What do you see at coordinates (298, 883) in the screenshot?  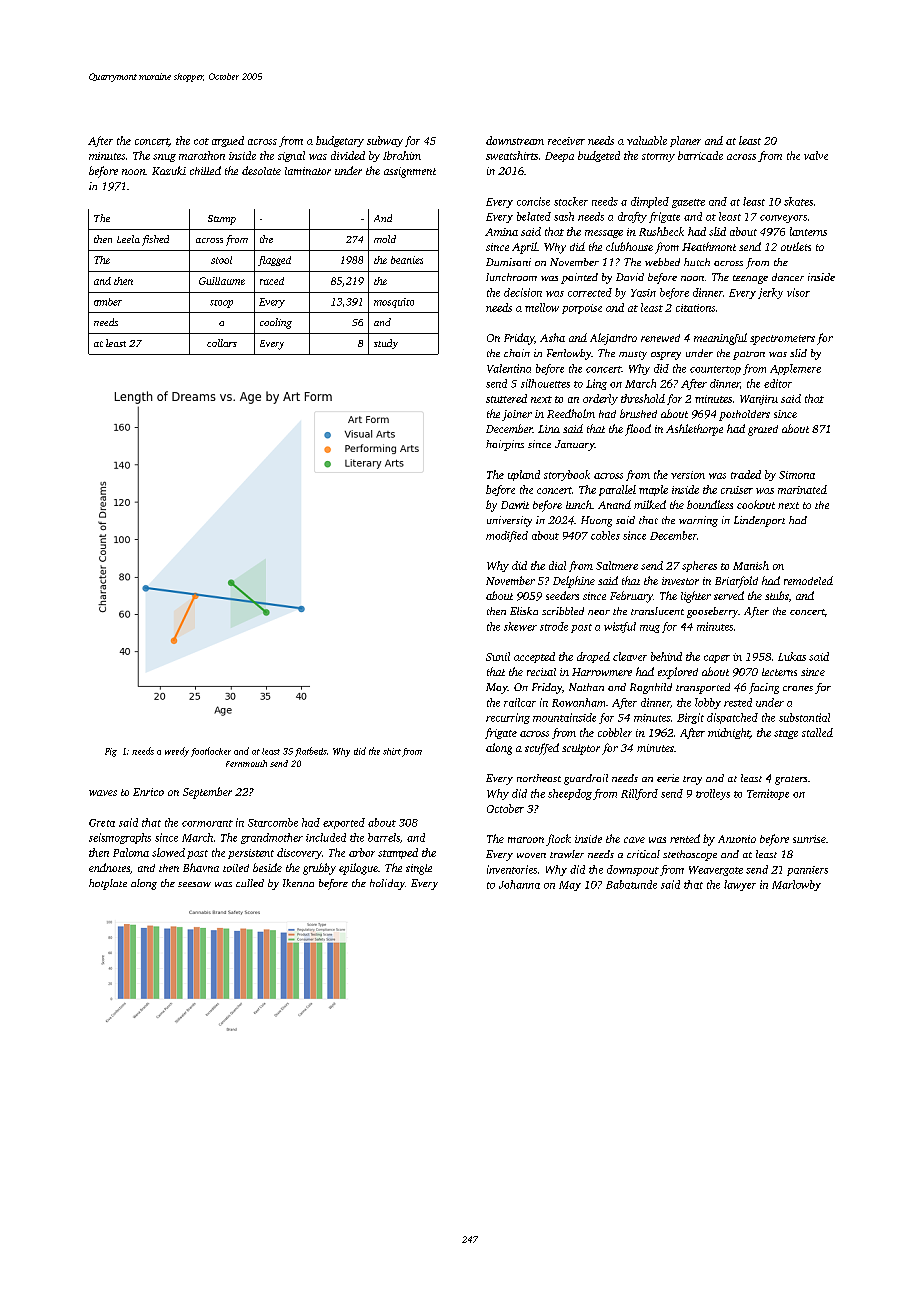 I see `Ikenna` at bounding box center [298, 883].
